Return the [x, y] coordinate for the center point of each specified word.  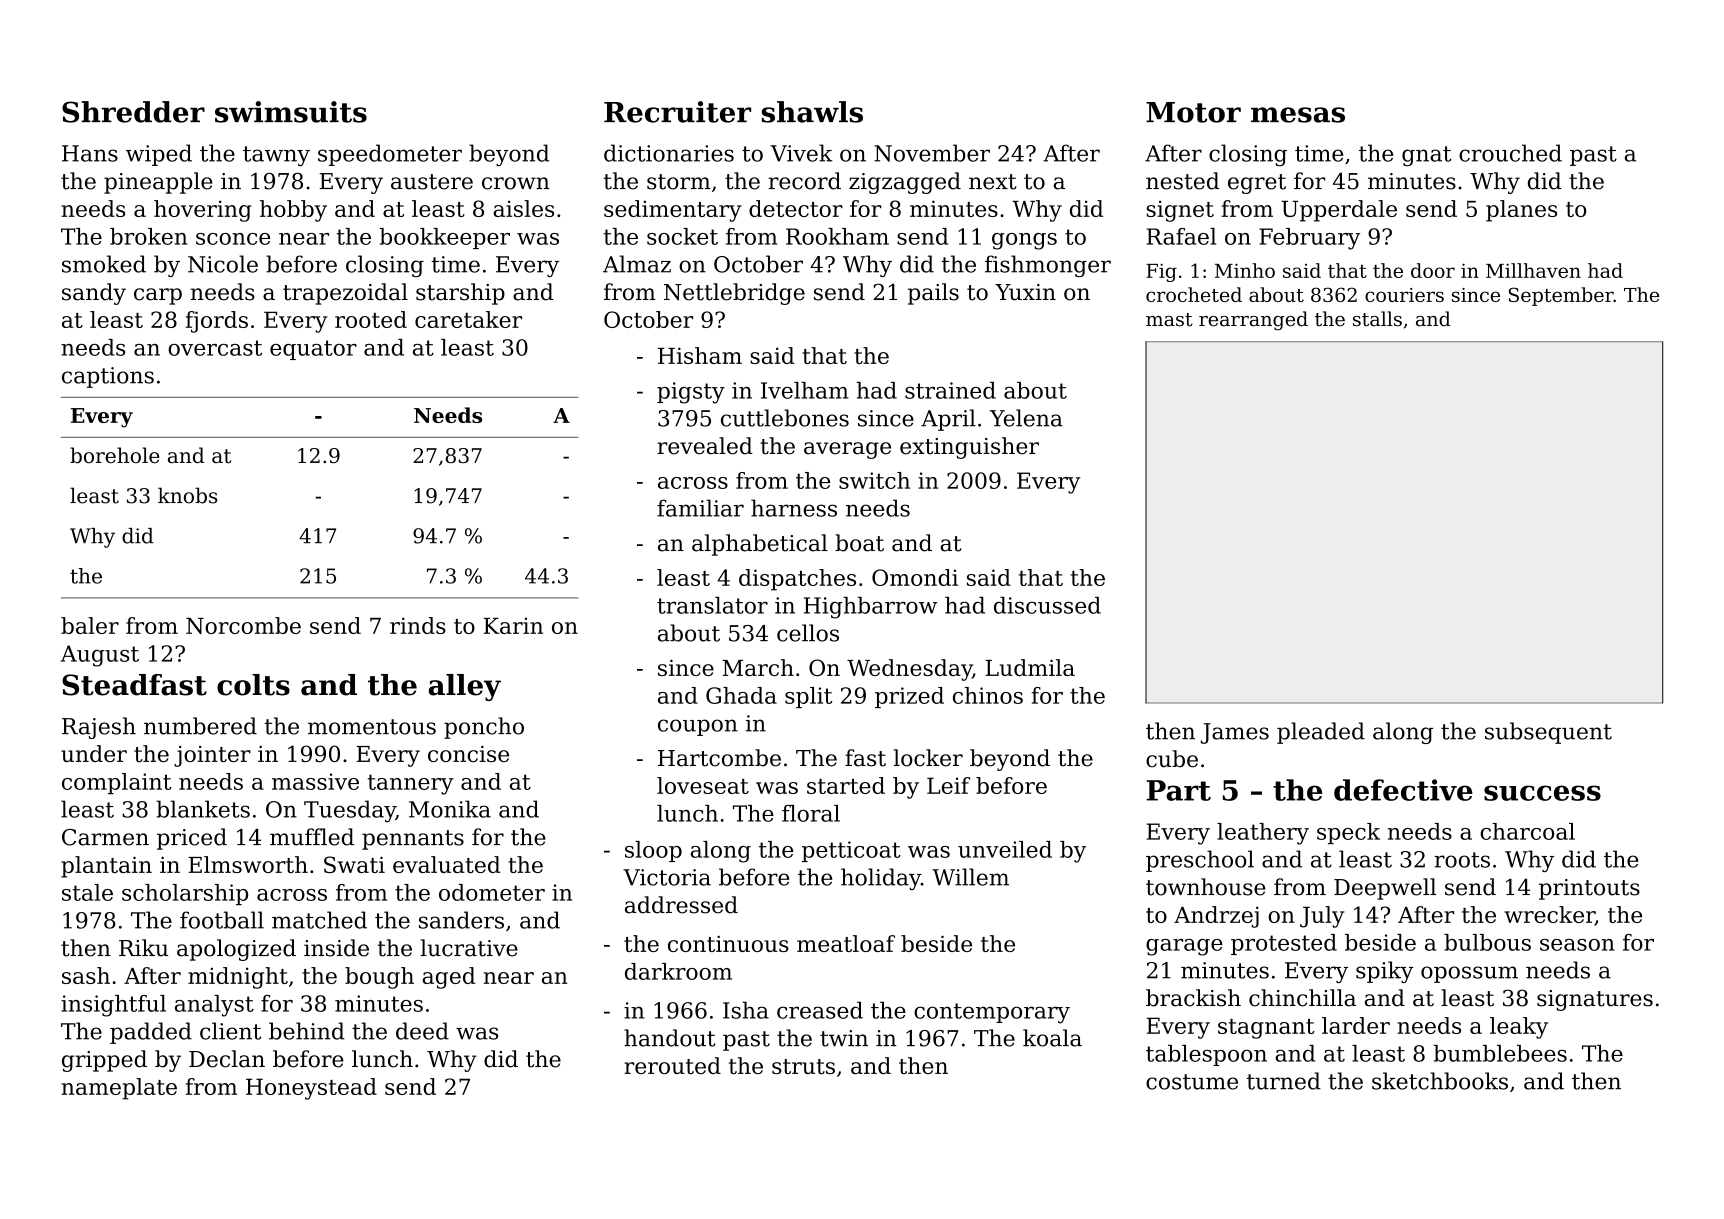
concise [468, 754]
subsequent [1548, 733]
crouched [1510, 153]
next [992, 182]
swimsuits [291, 112]
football [222, 920]
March [758, 667]
